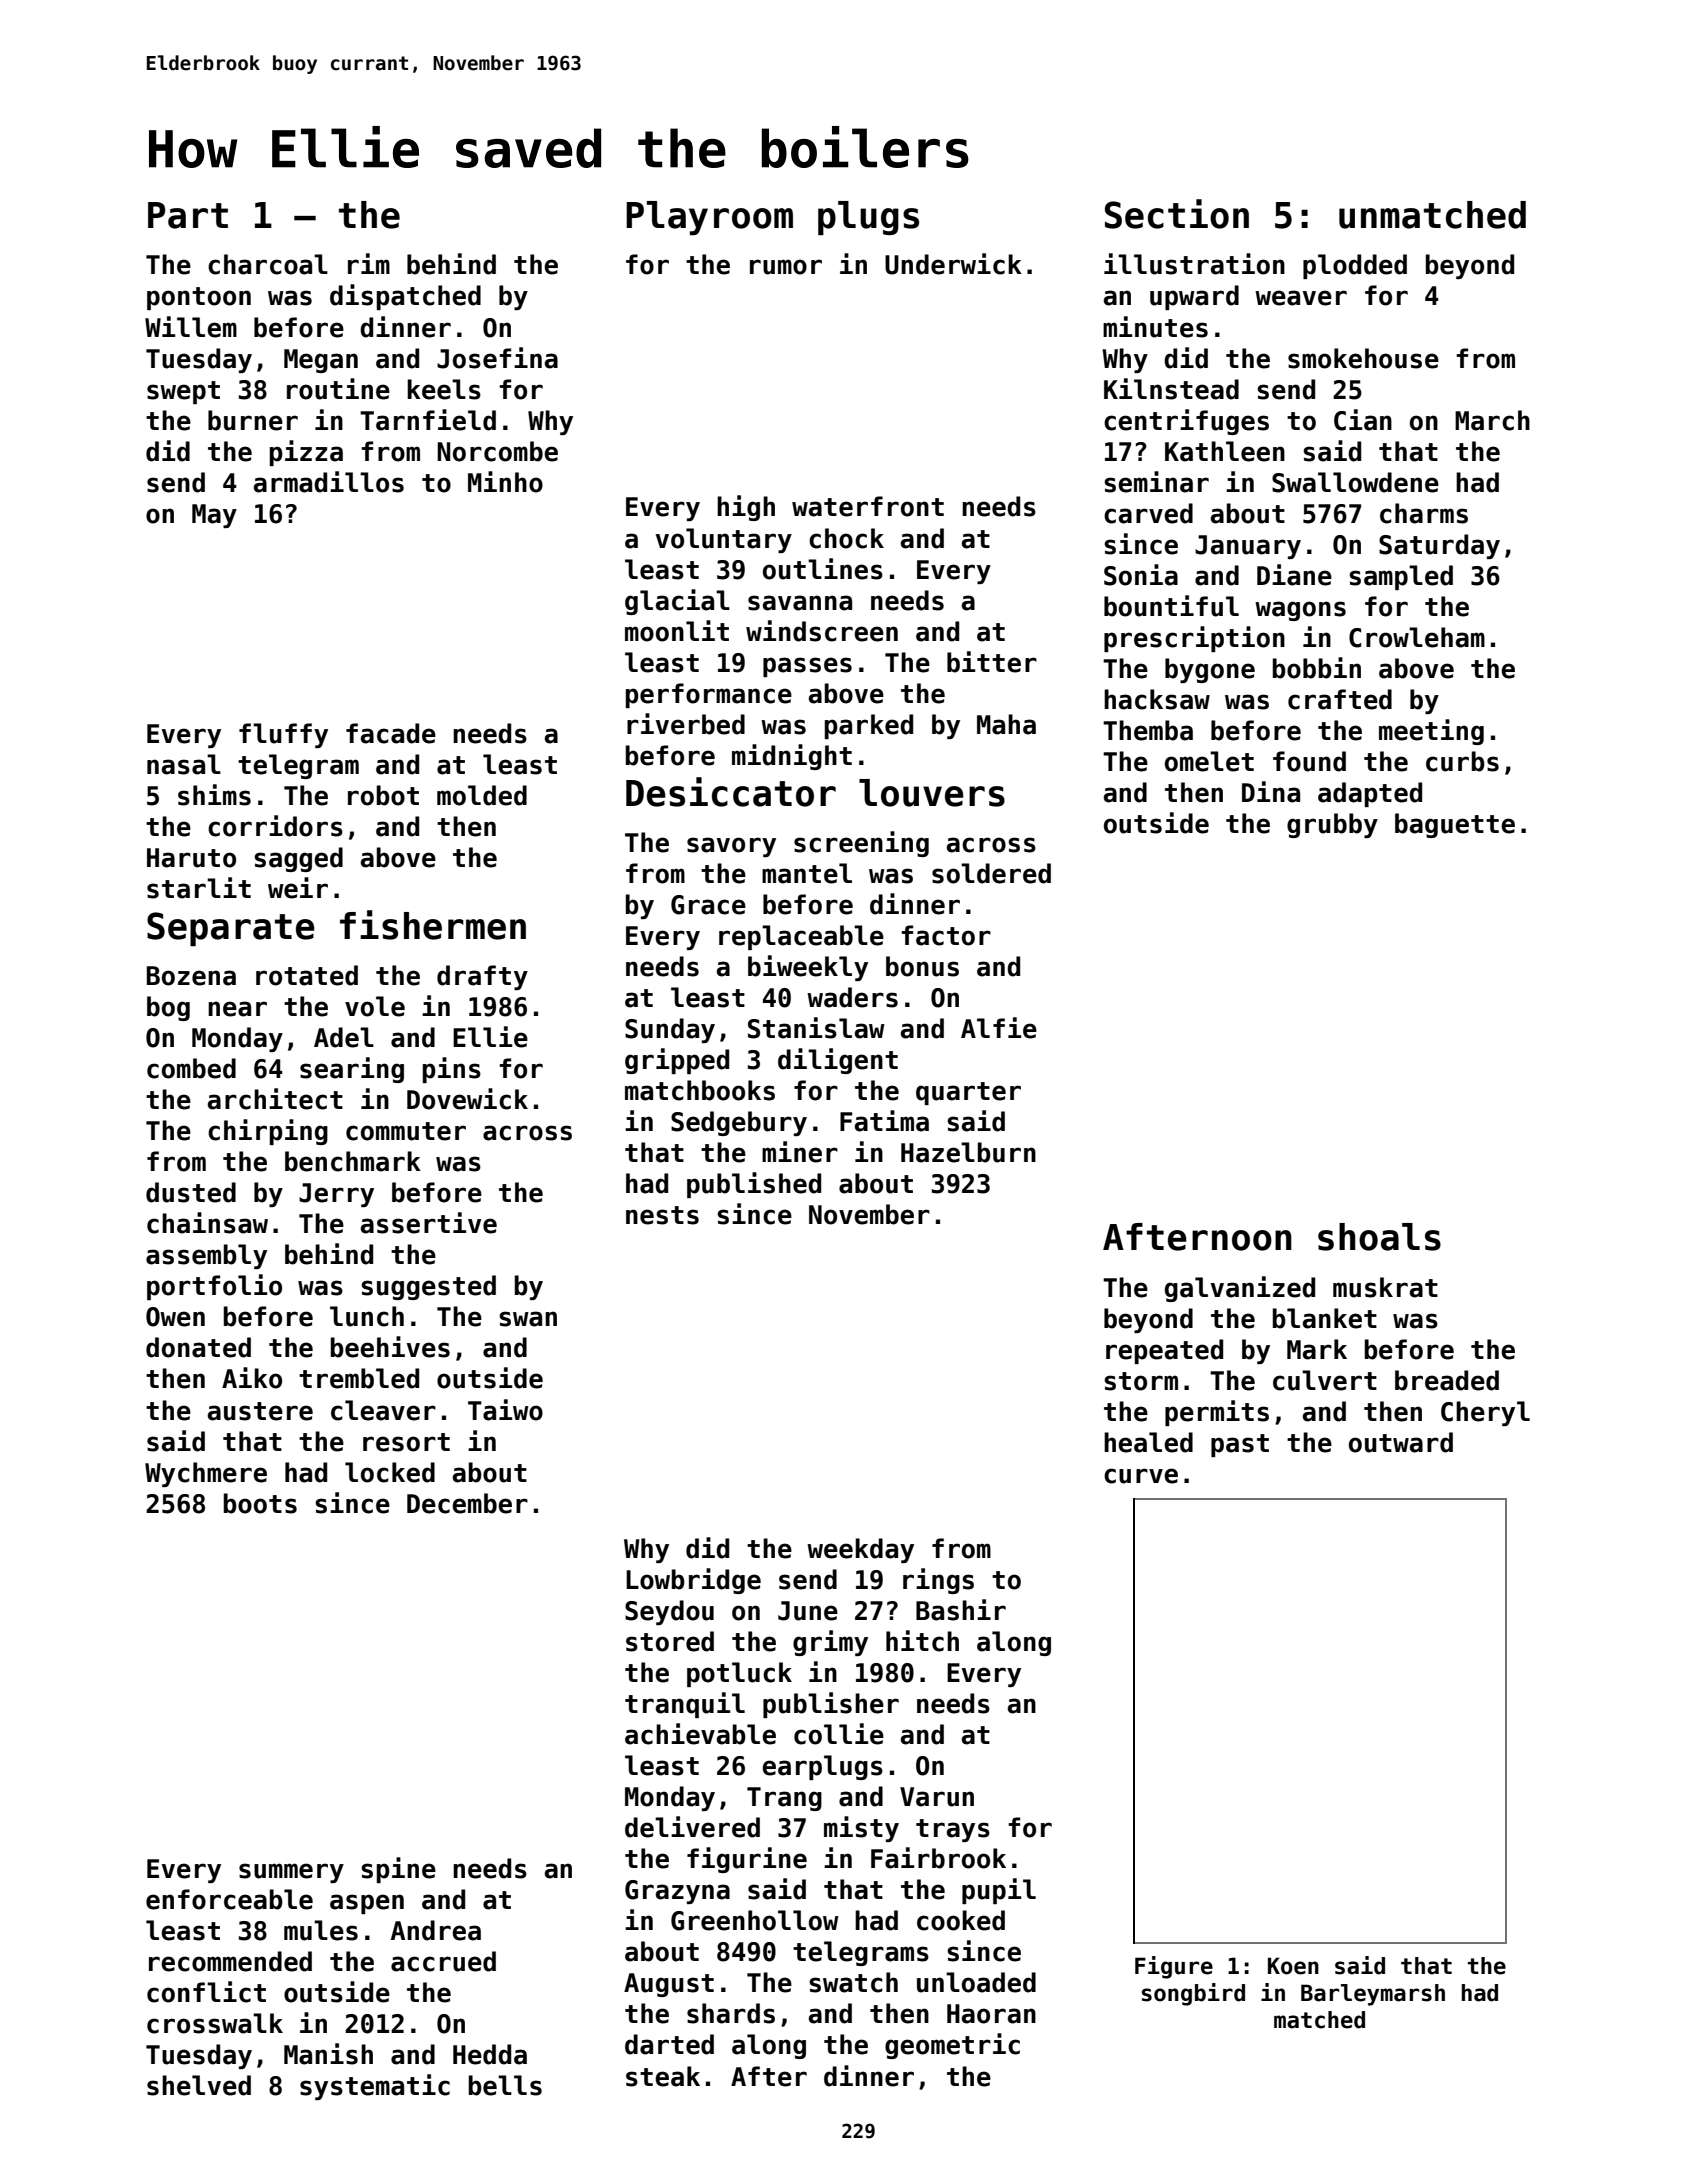  What do you see at coordinates (391, 733) in the page?
I see `facade` at bounding box center [391, 733].
